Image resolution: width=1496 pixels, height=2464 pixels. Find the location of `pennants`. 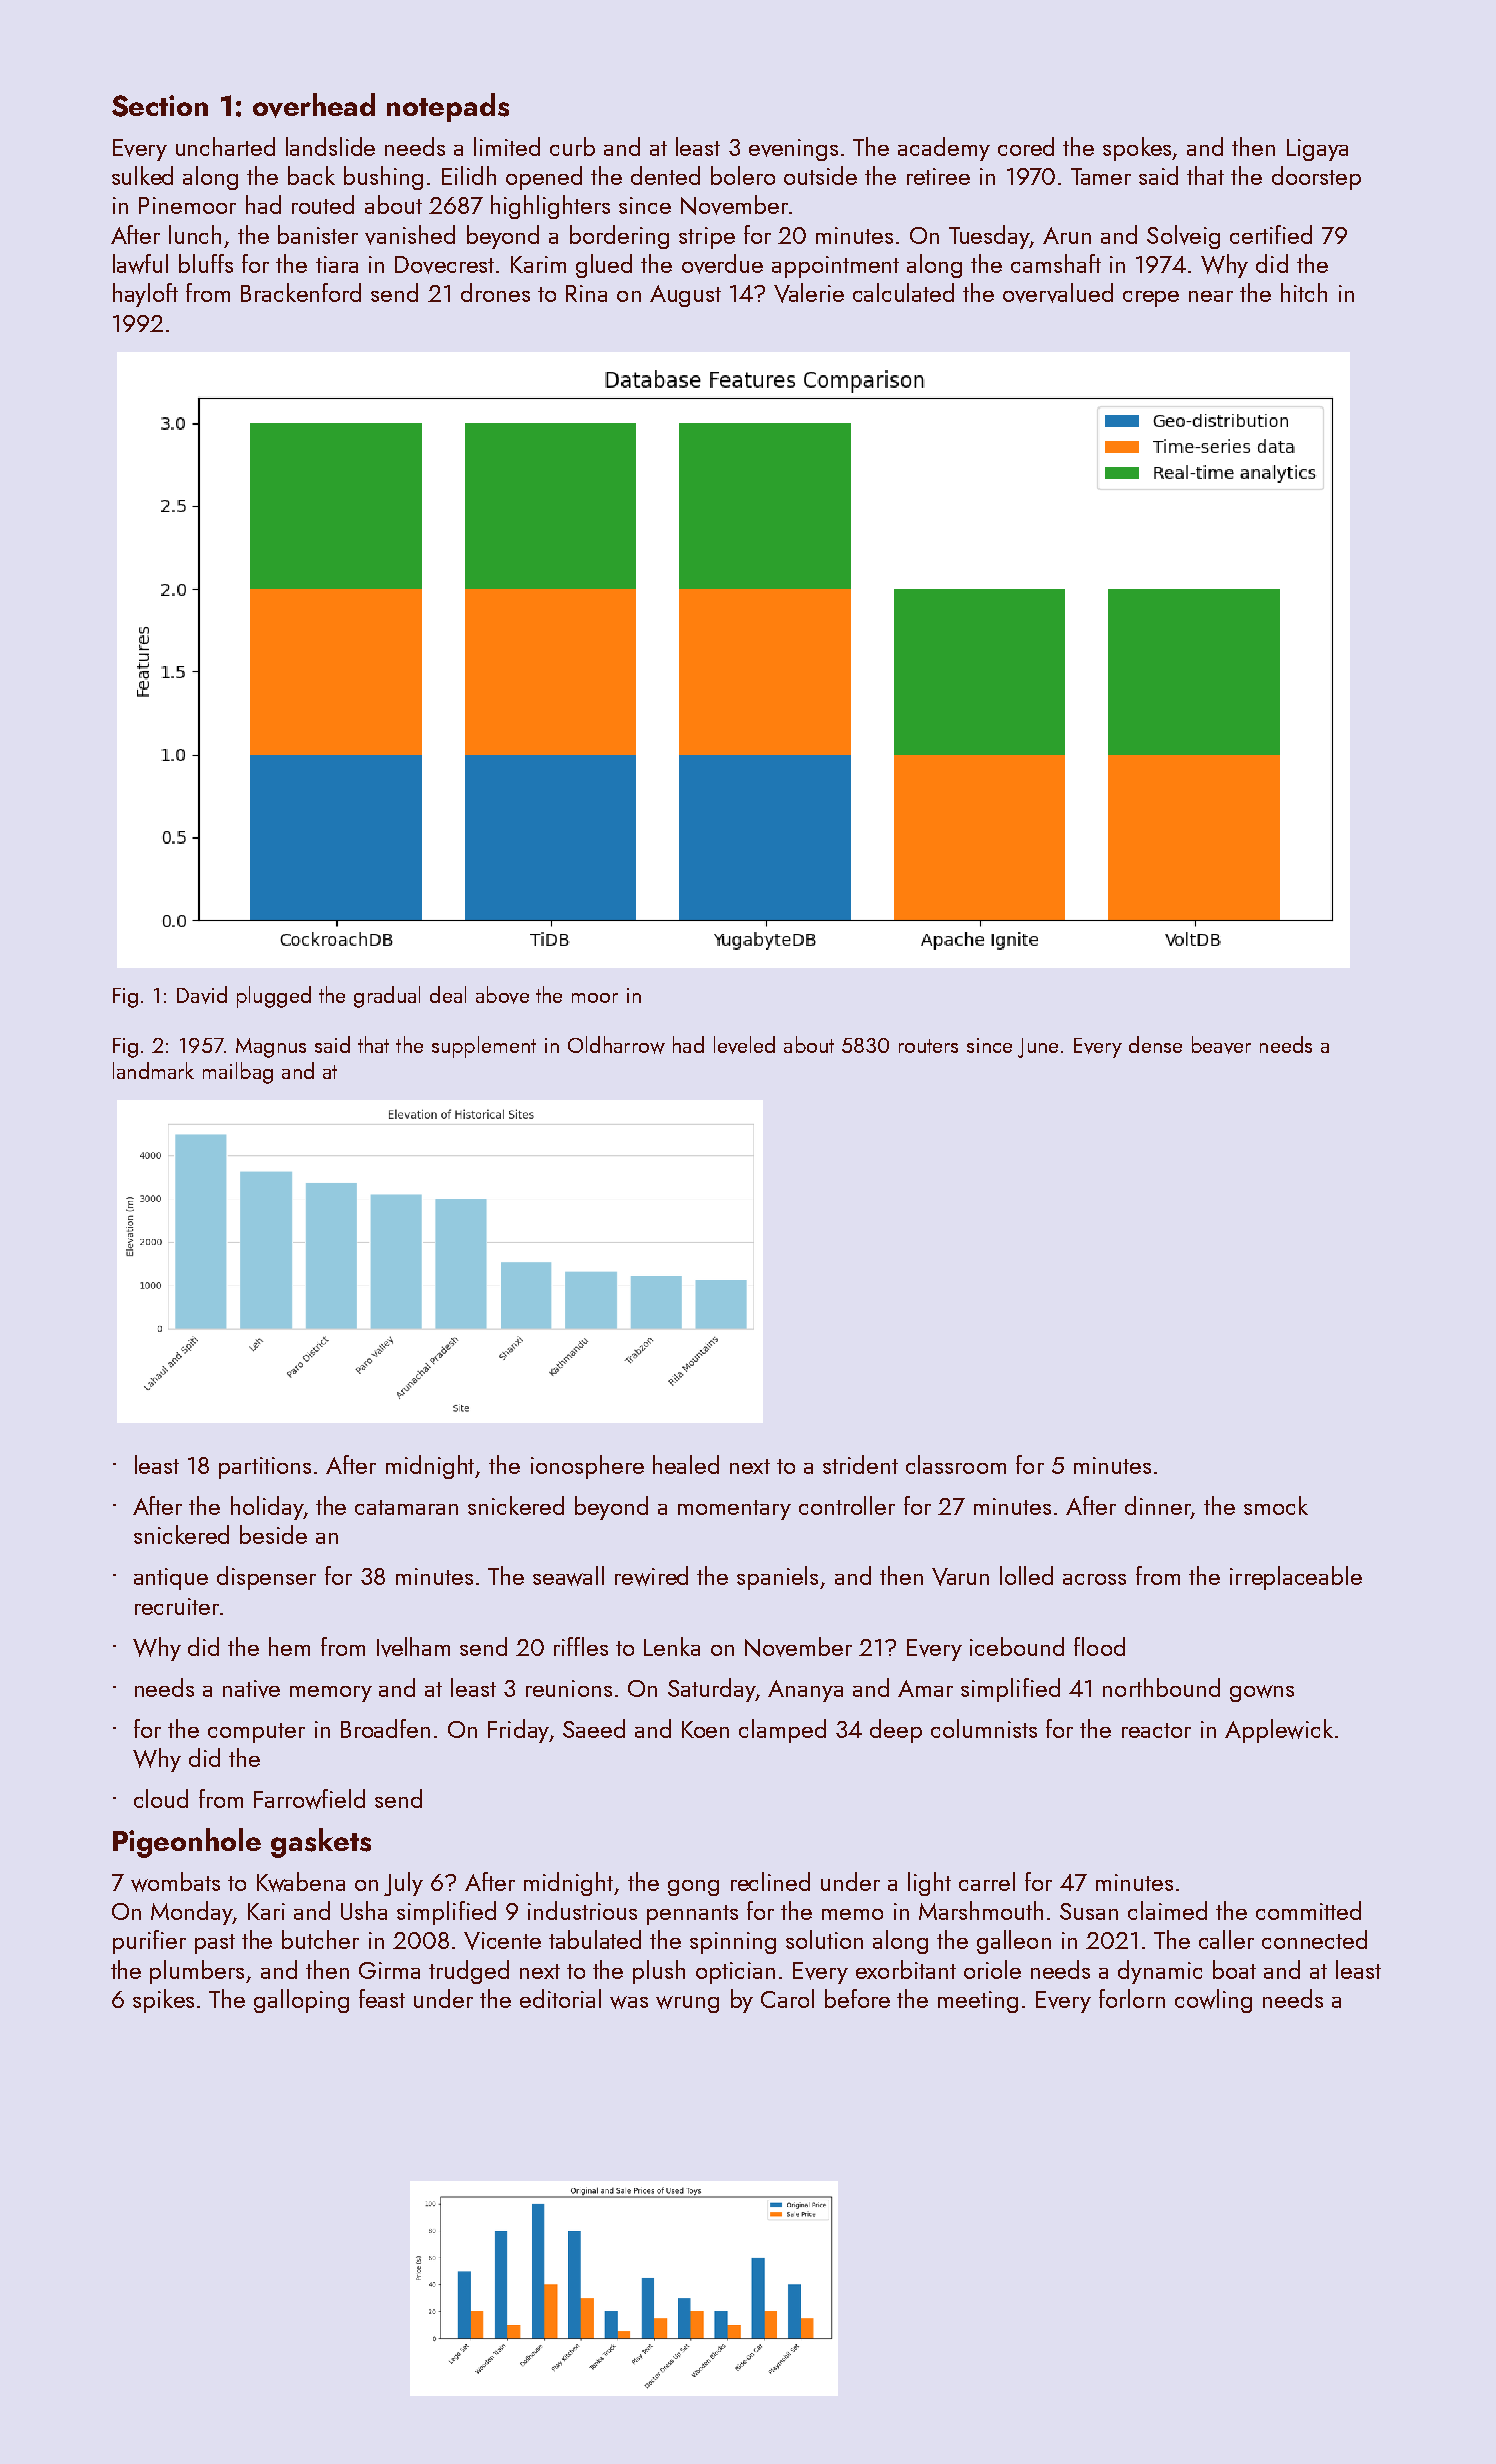

pennants is located at coordinates (692, 1915).
